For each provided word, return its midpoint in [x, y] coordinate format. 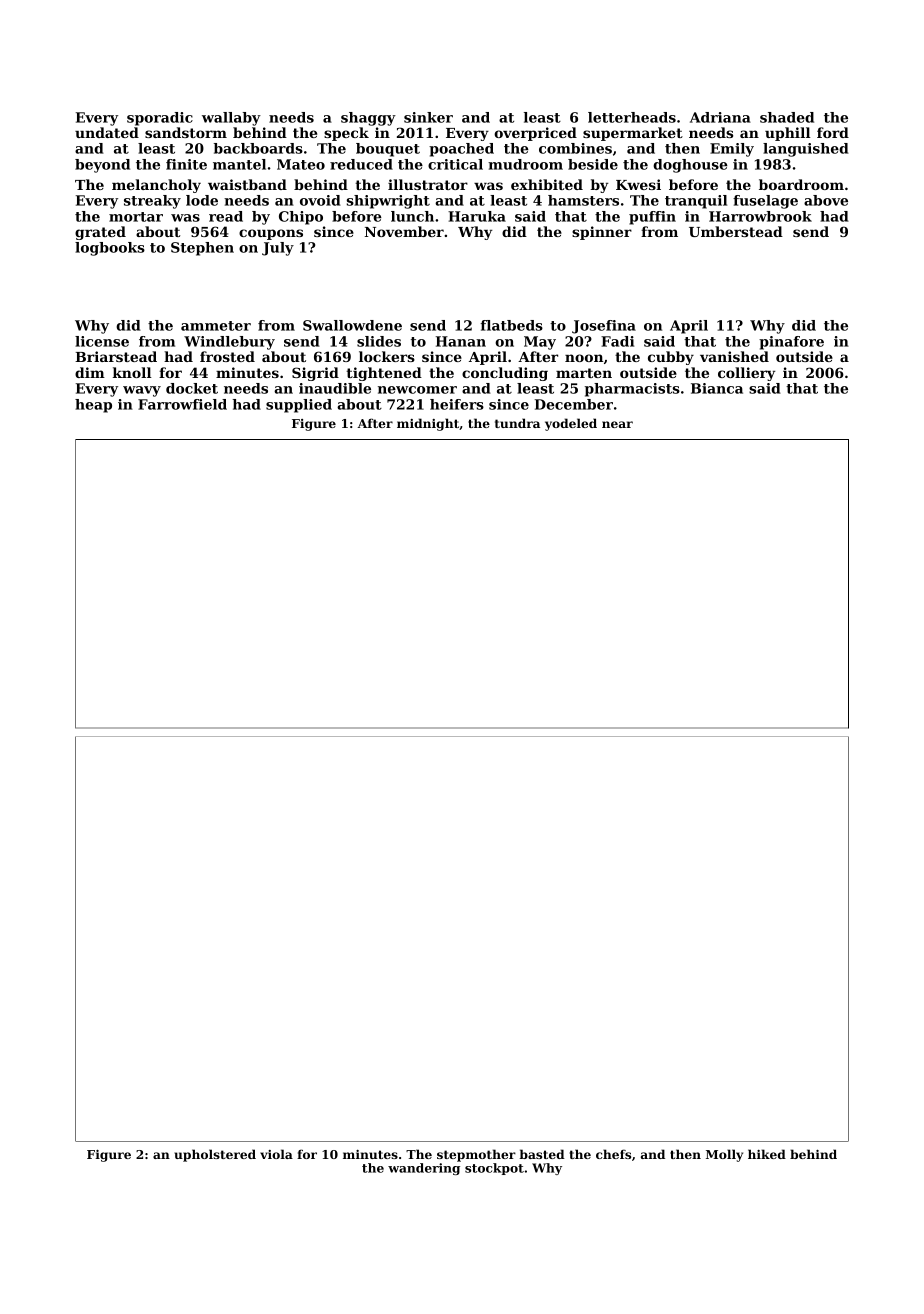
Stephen [202, 249]
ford [833, 132]
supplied [299, 406]
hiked [767, 1154]
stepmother [476, 1155]
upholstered [215, 1155]
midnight [428, 424]
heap [93, 406]
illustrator [428, 184]
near [617, 424]
